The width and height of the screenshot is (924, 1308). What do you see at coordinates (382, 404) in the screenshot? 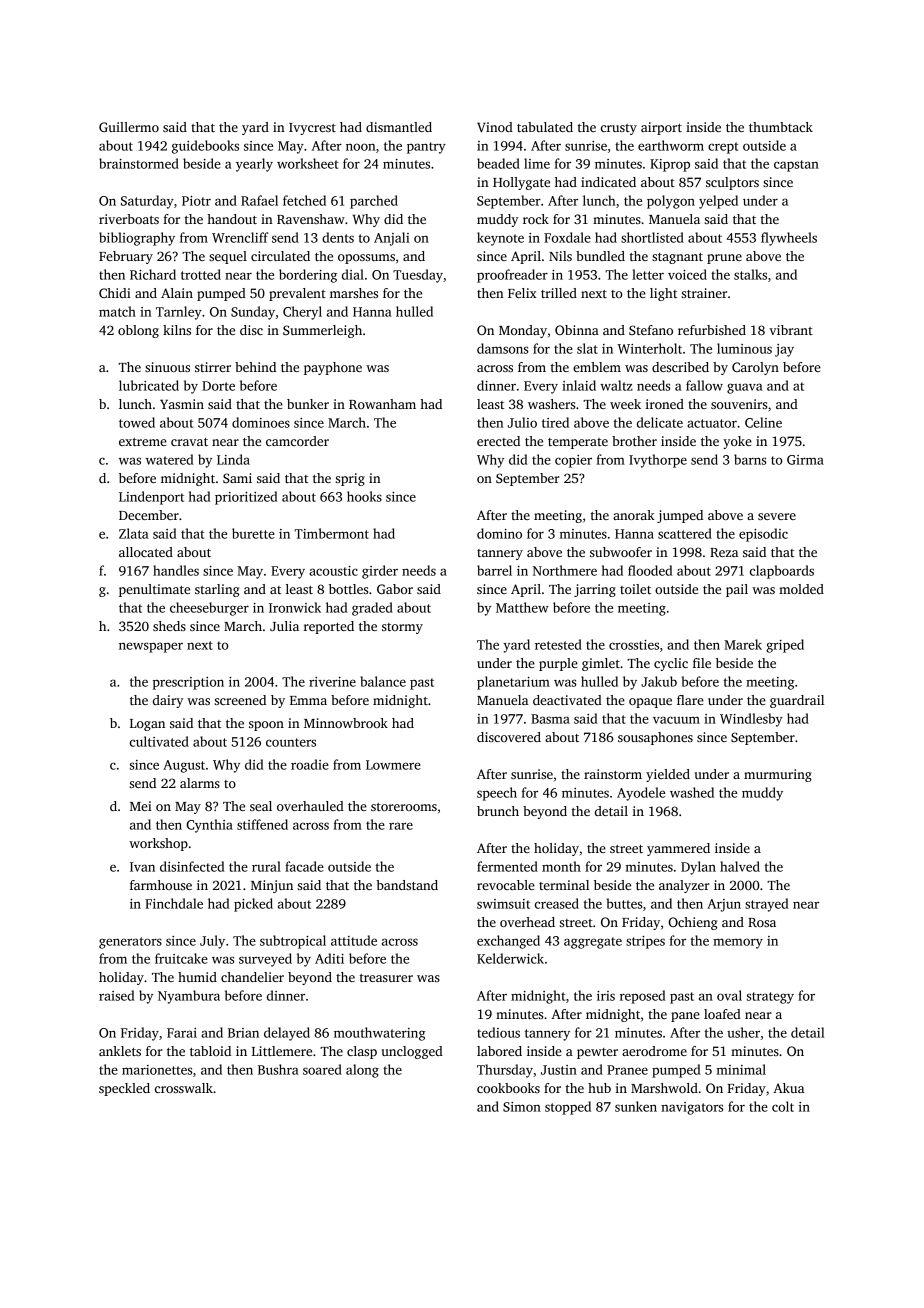
I see `Rowanham` at bounding box center [382, 404].
